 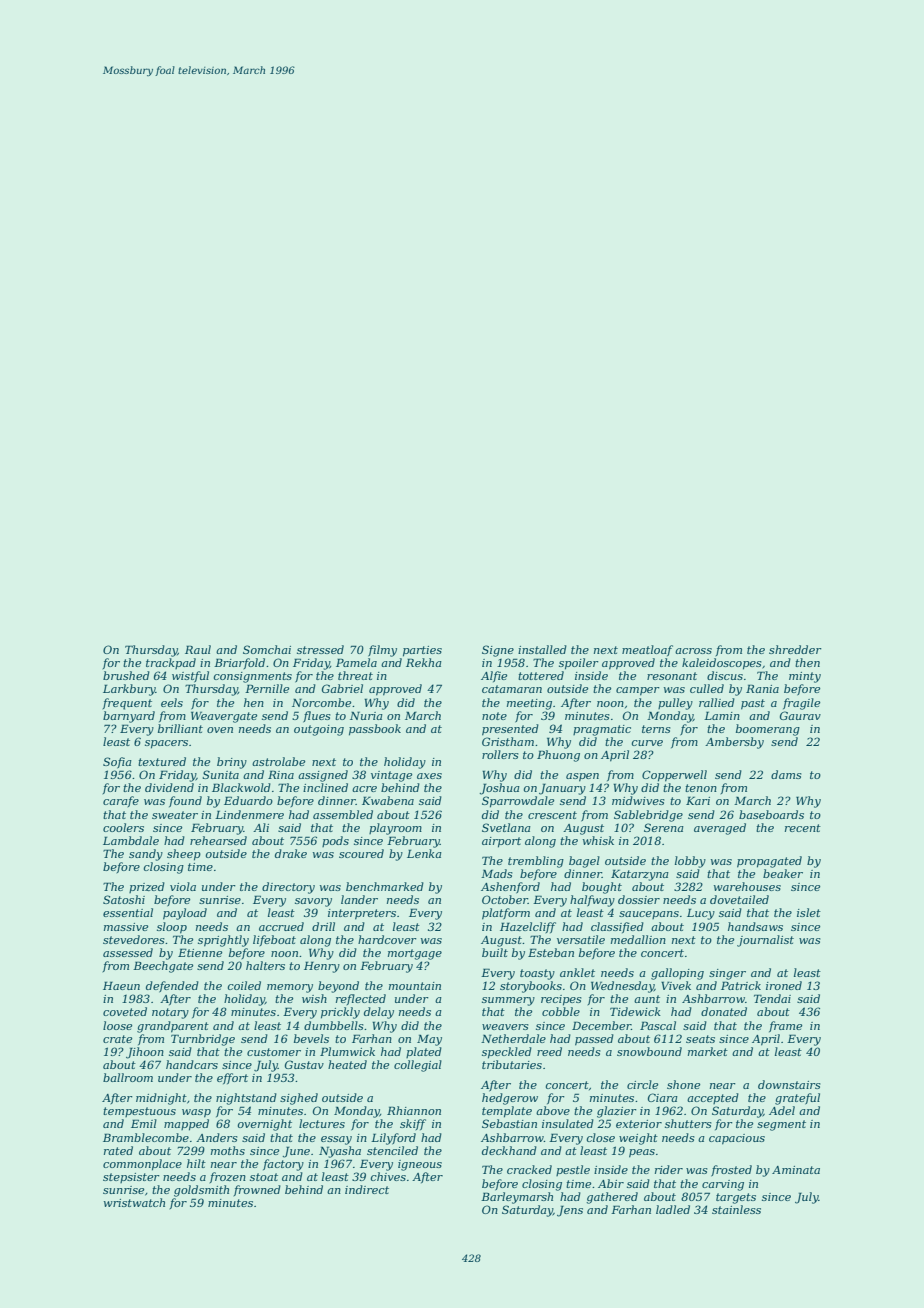 I want to click on stenciled, so click(x=392, y=1150).
